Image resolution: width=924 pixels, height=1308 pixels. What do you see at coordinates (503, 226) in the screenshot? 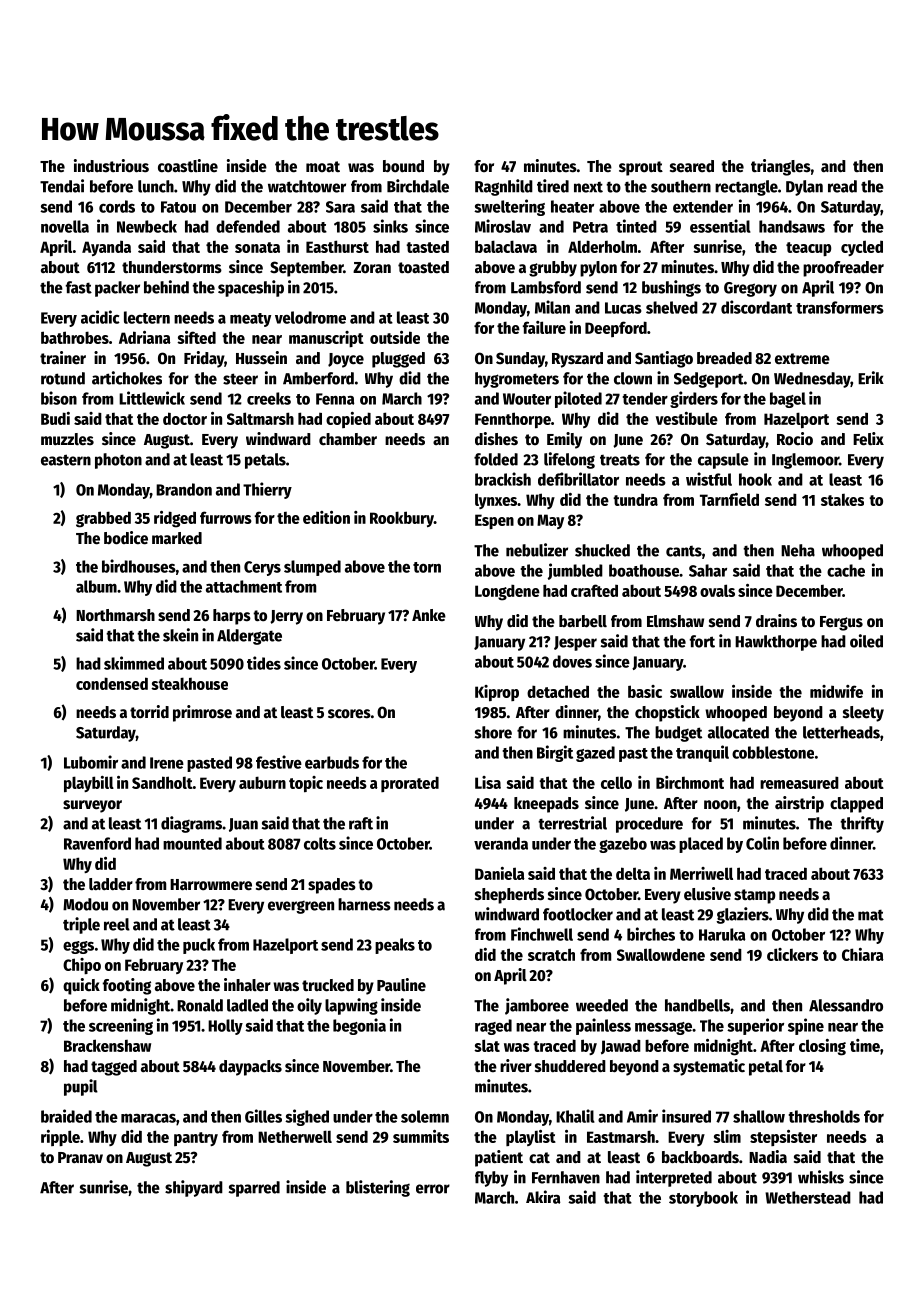
I see `Miroslav` at bounding box center [503, 226].
